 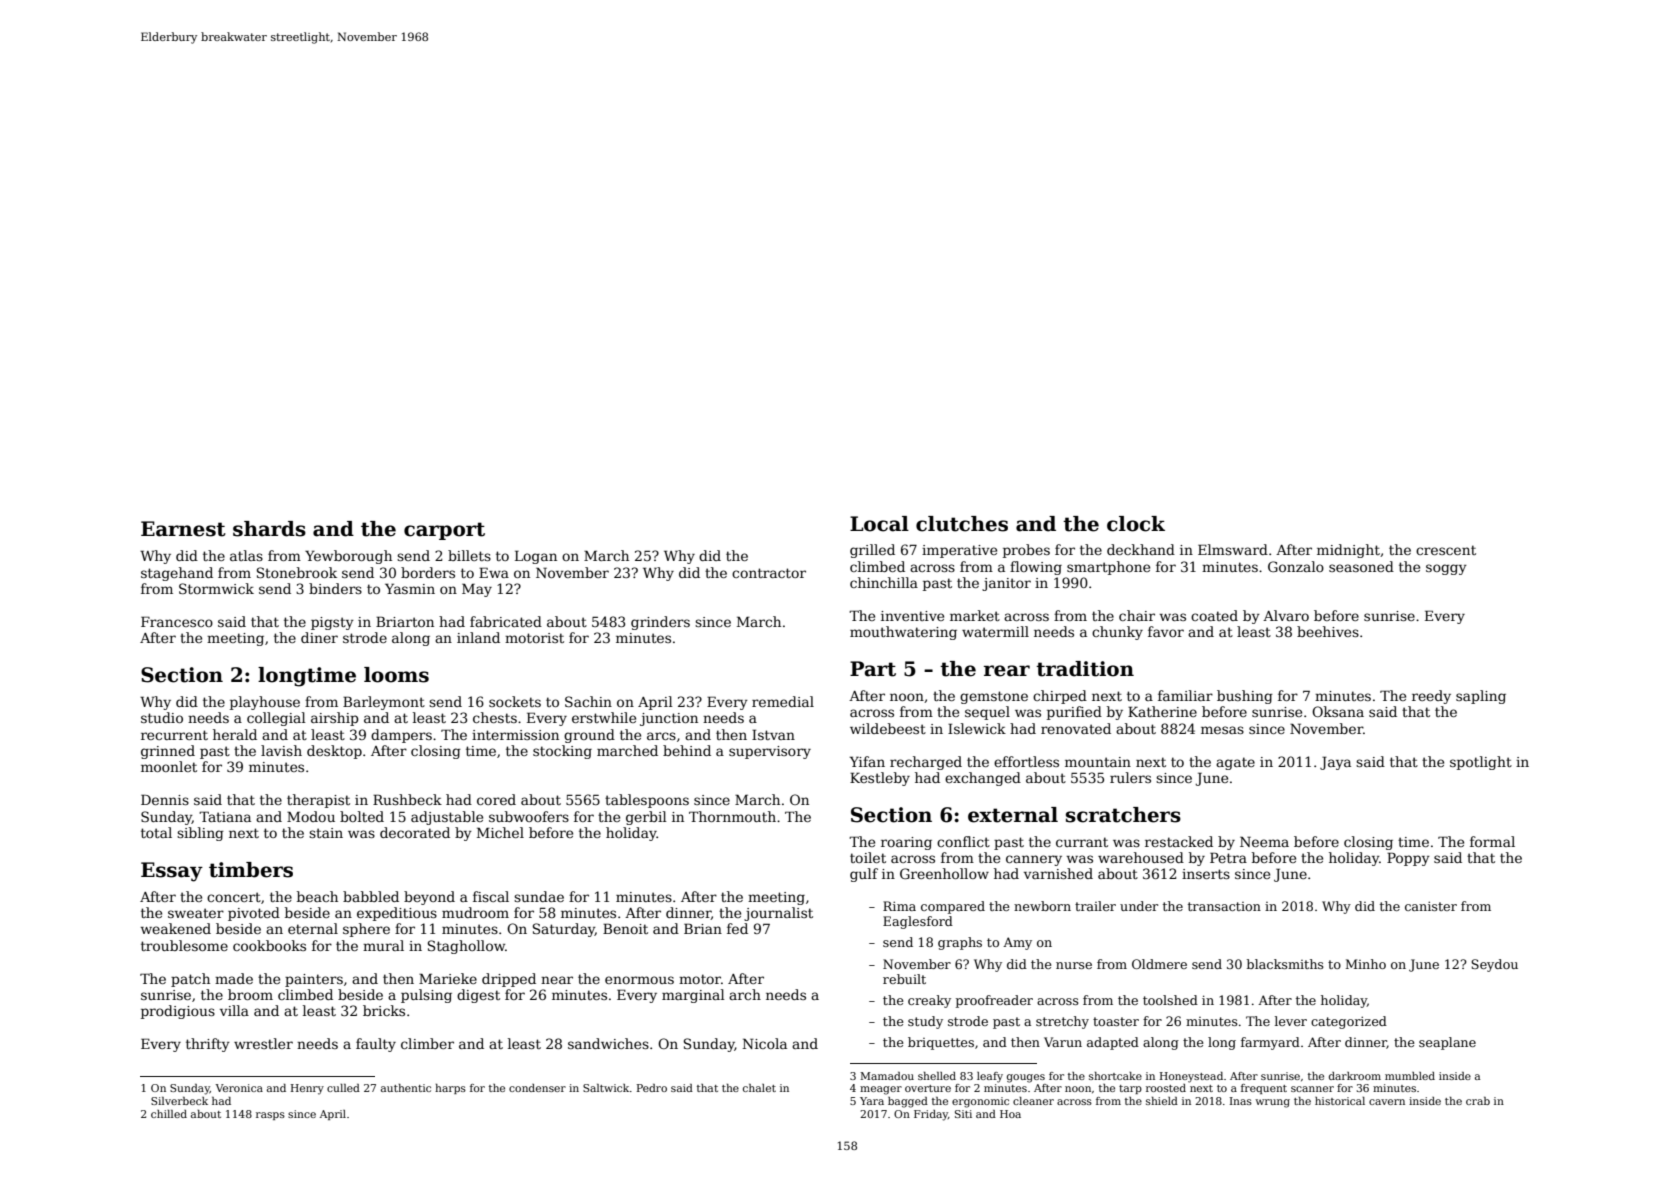 What do you see at coordinates (539, 896) in the screenshot?
I see `sundae` at bounding box center [539, 896].
